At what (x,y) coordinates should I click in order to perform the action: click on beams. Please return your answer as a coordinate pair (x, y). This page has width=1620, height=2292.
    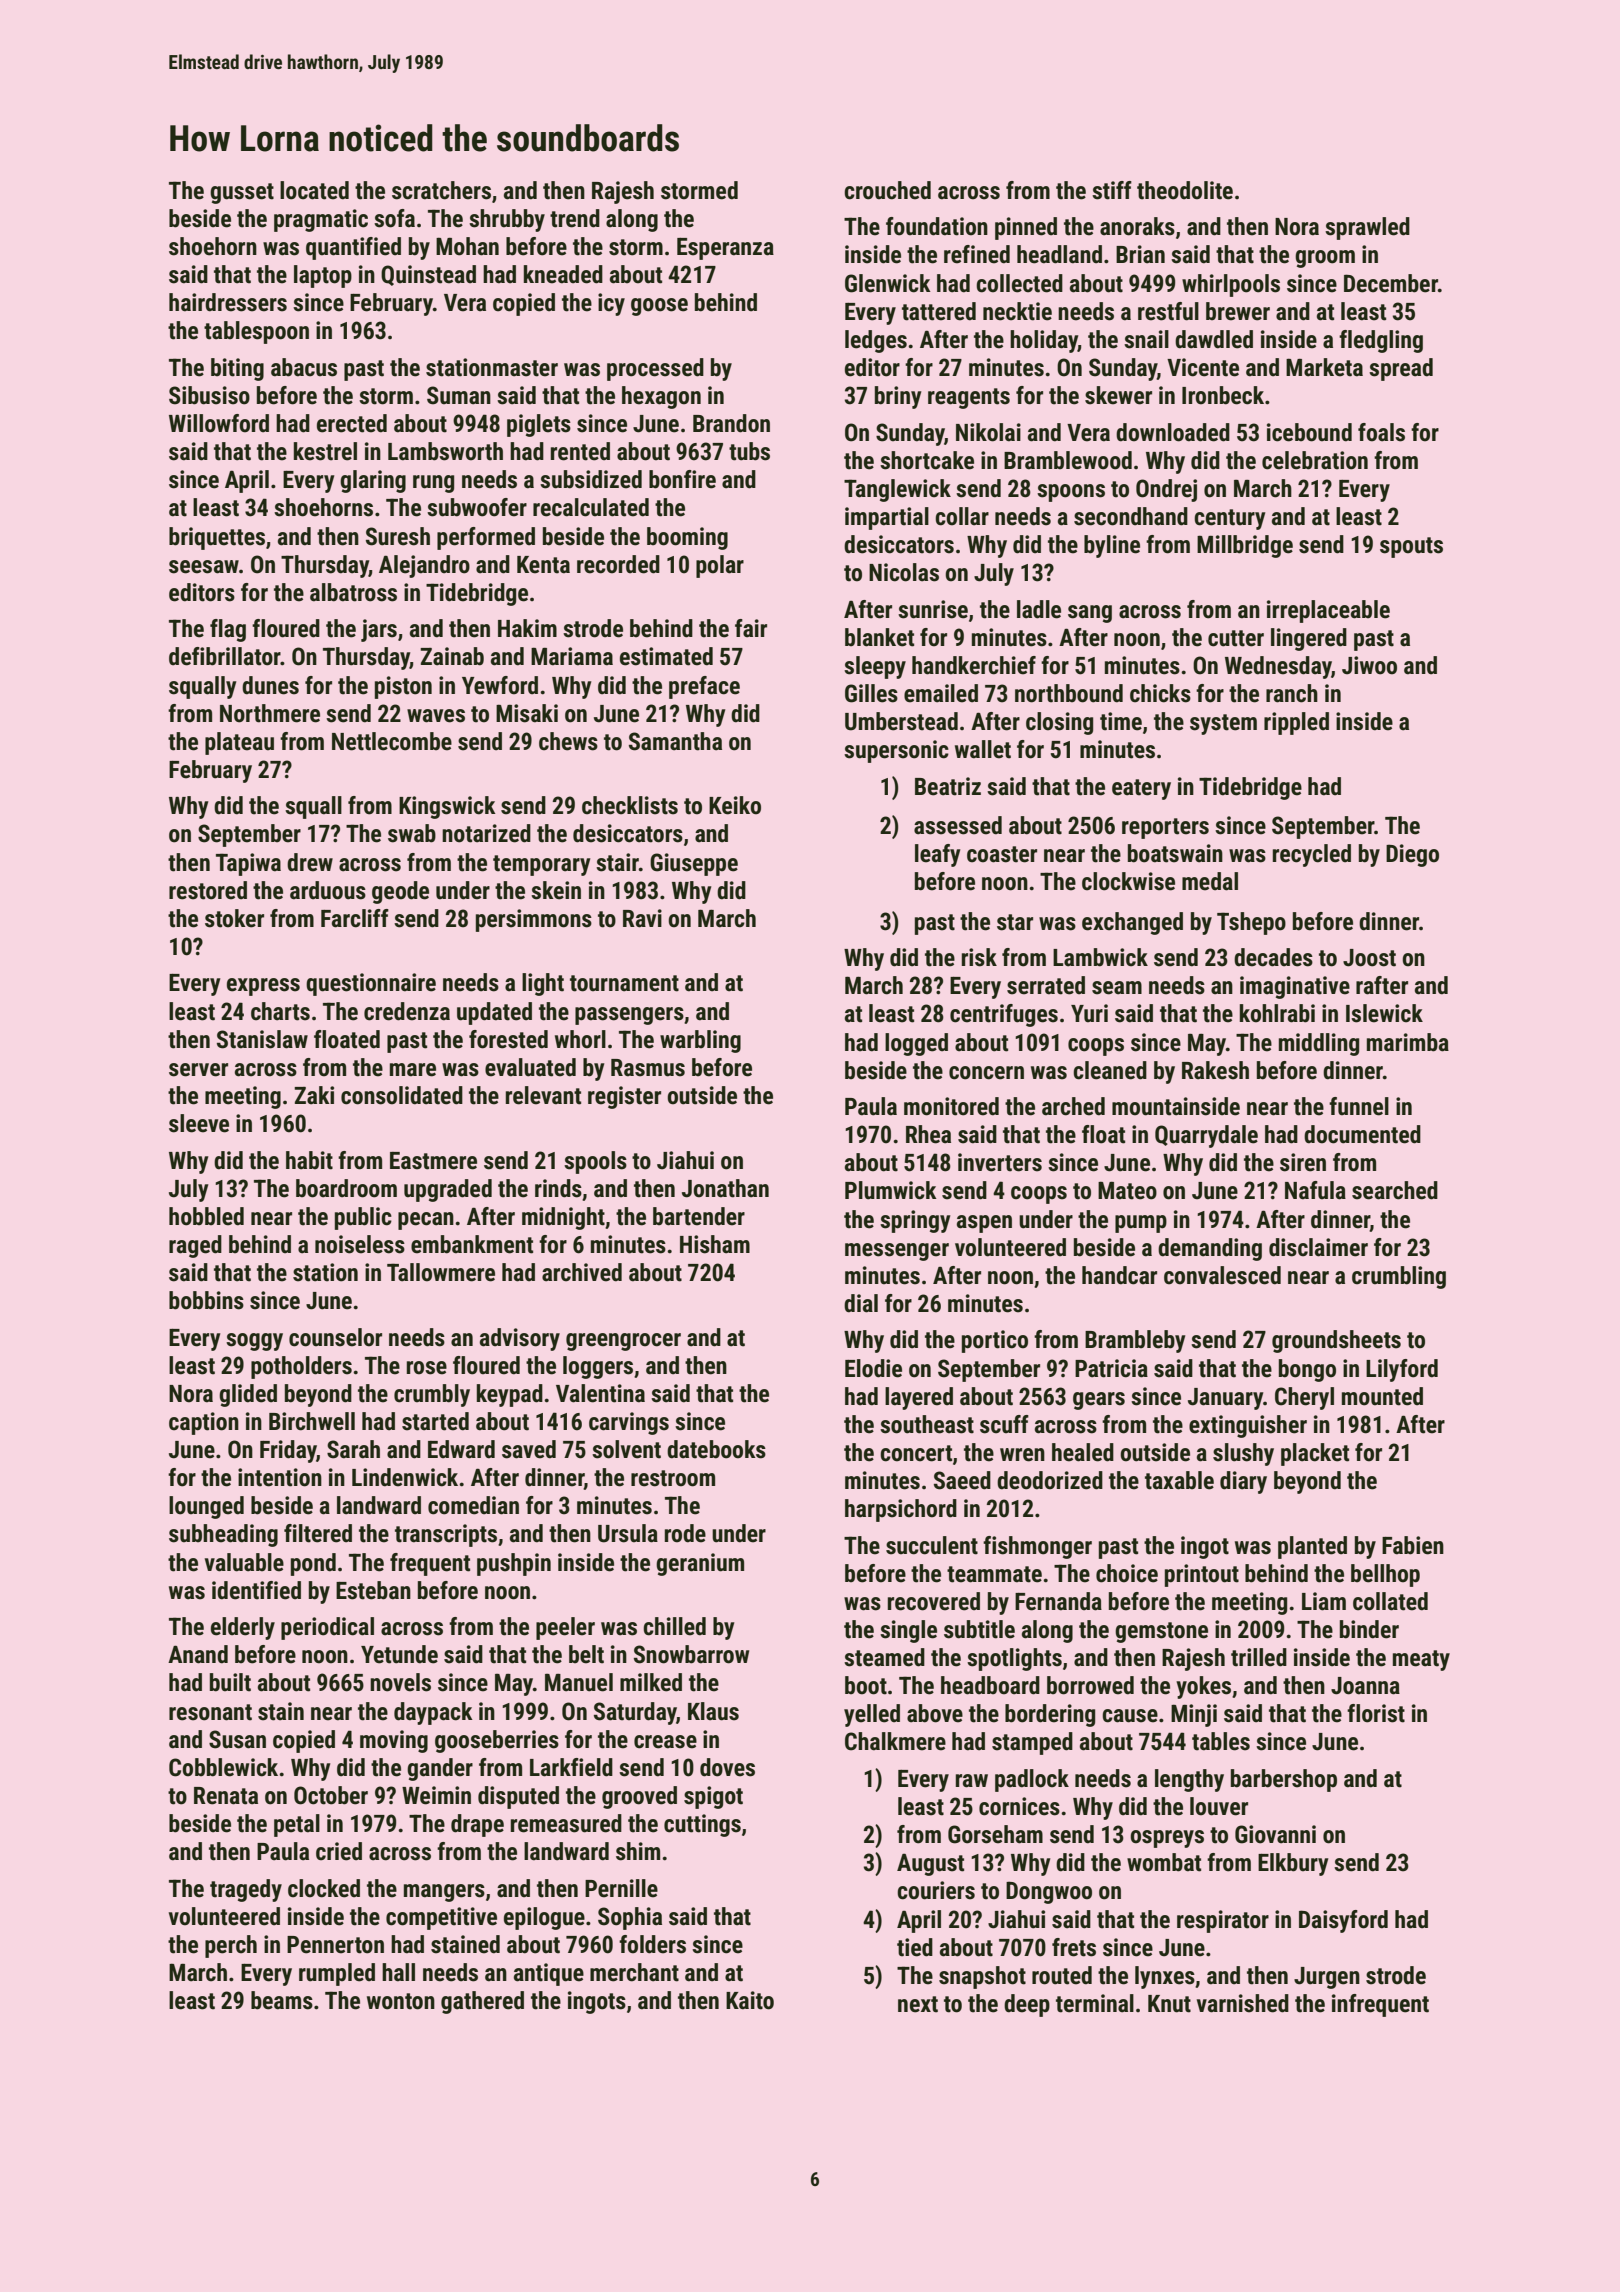
    Looking at the image, I should click on (282, 2000).
